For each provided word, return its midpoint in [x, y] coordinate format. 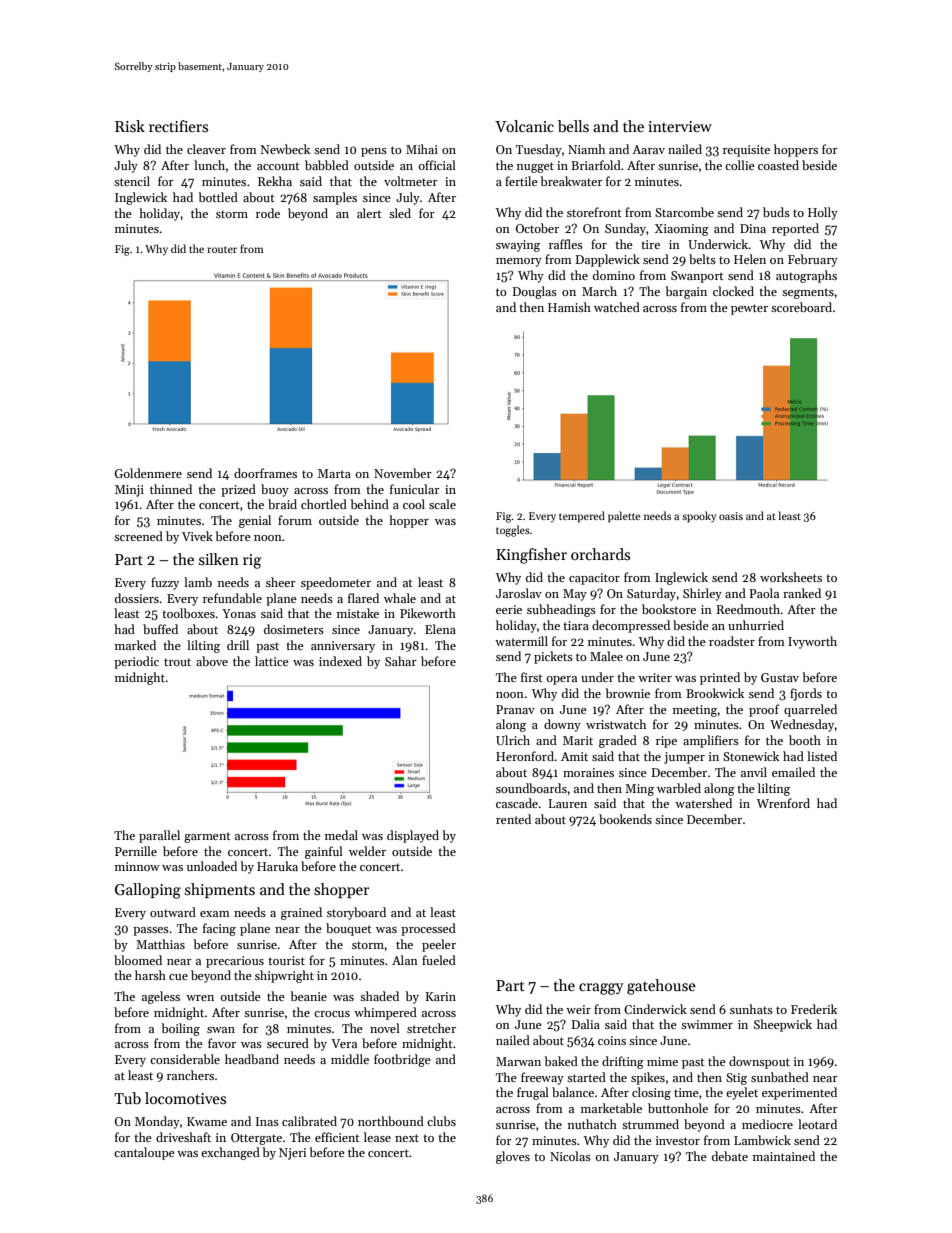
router [222, 249]
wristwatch [616, 724]
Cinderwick [655, 1009]
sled [400, 213]
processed [428, 929]
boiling [180, 1029]
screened [138, 536]
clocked [733, 291]
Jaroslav [519, 593]
